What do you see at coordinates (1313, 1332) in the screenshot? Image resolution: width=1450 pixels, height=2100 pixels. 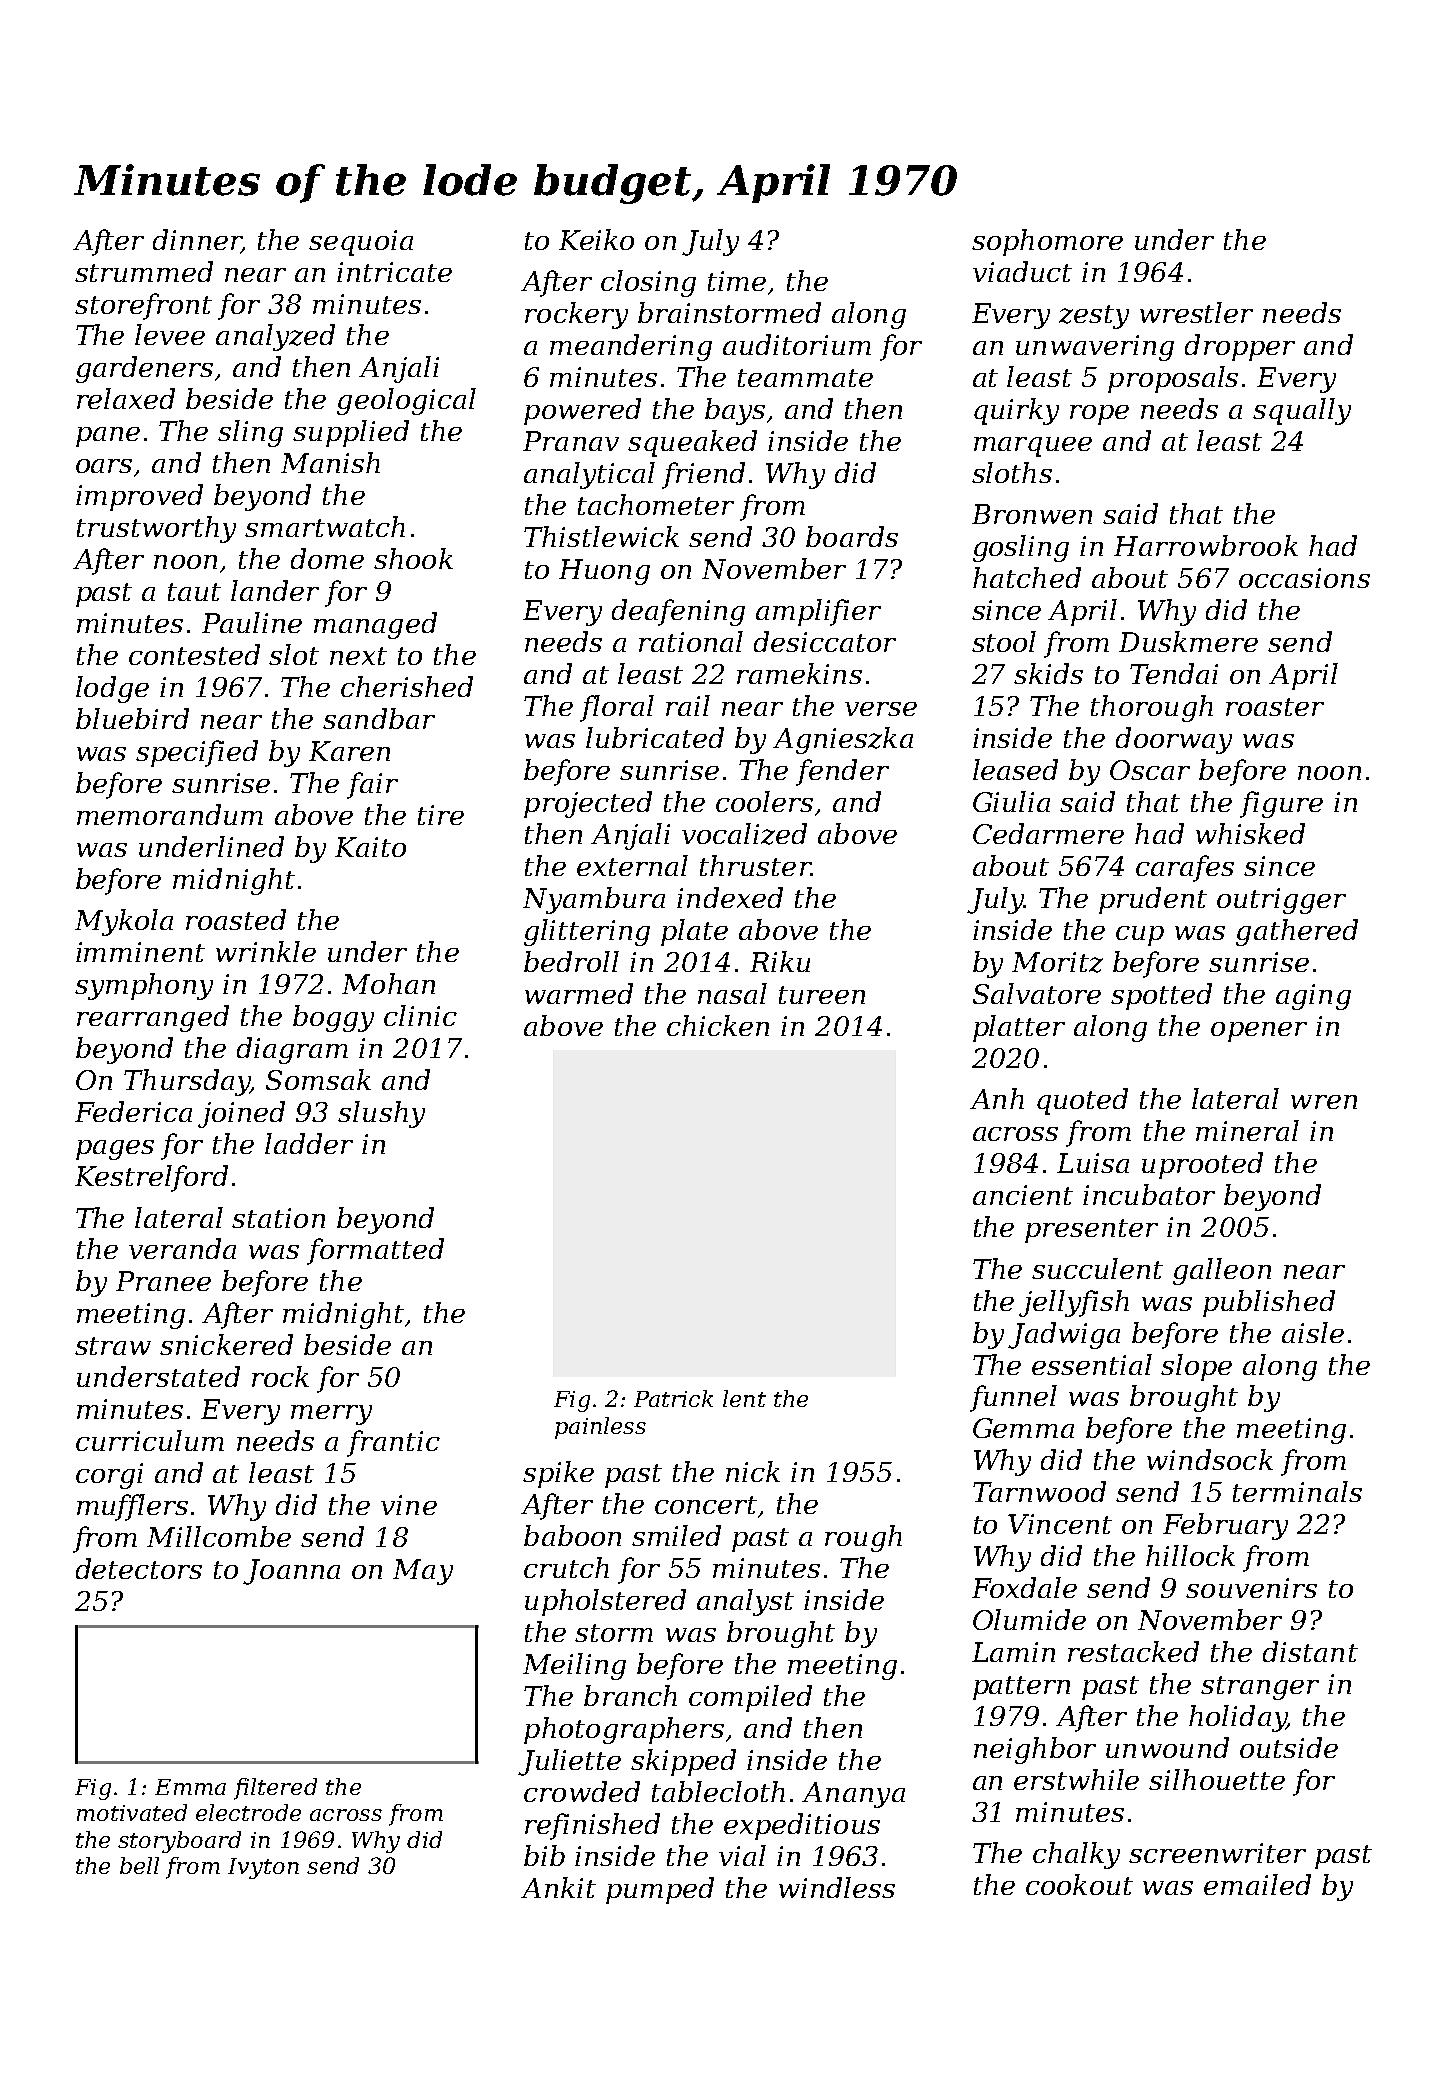 I see `aisle` at bounding box center [1313, 1332].
